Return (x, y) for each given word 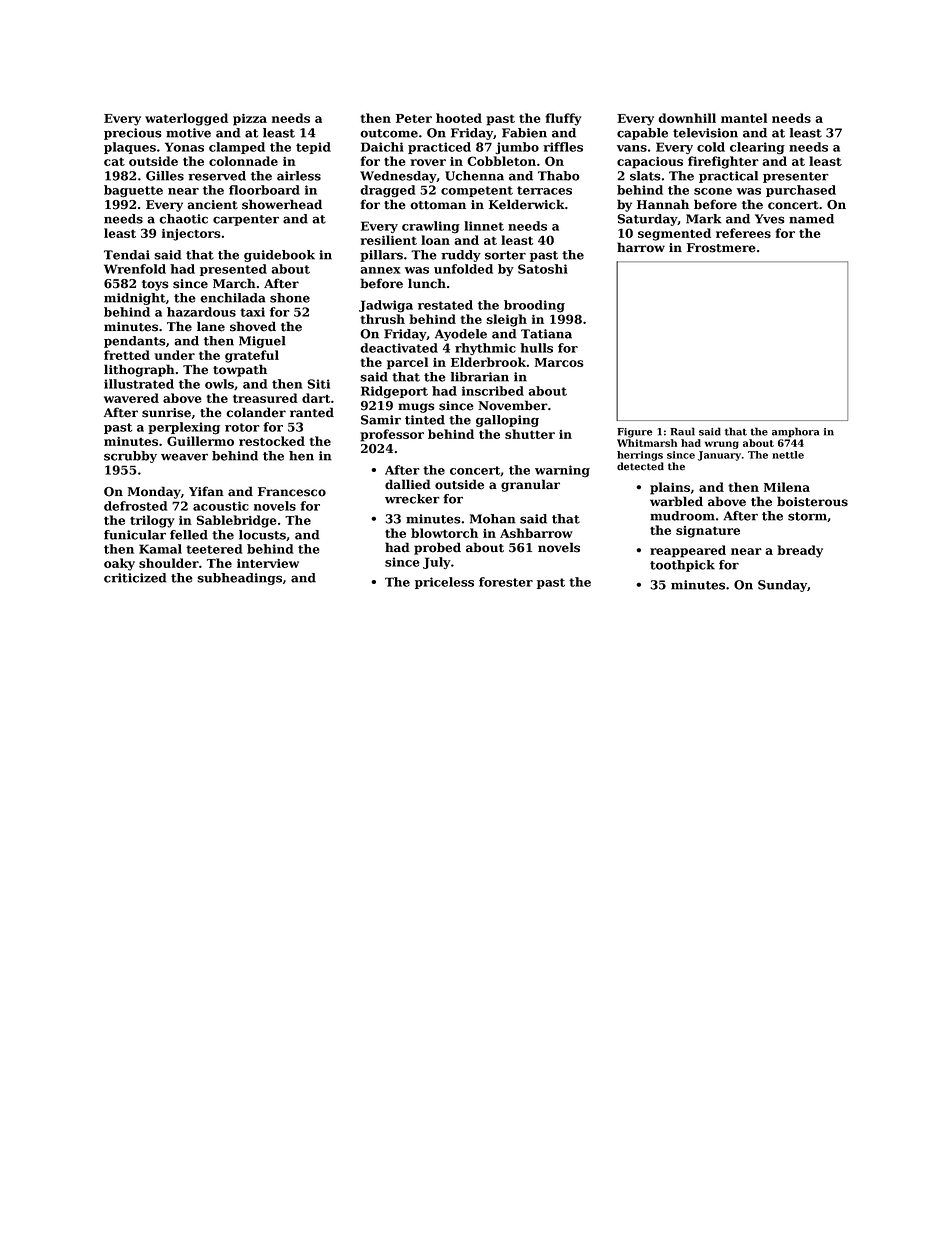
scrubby (130, 457)
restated (445, 305)
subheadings (239, 579)
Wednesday (398, 177)
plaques (130, 148)
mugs (416, 408)
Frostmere (721, 248)
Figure (634, 433)
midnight (135, 299)
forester (506, 582)
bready (800, 551)
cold (711, 147)
